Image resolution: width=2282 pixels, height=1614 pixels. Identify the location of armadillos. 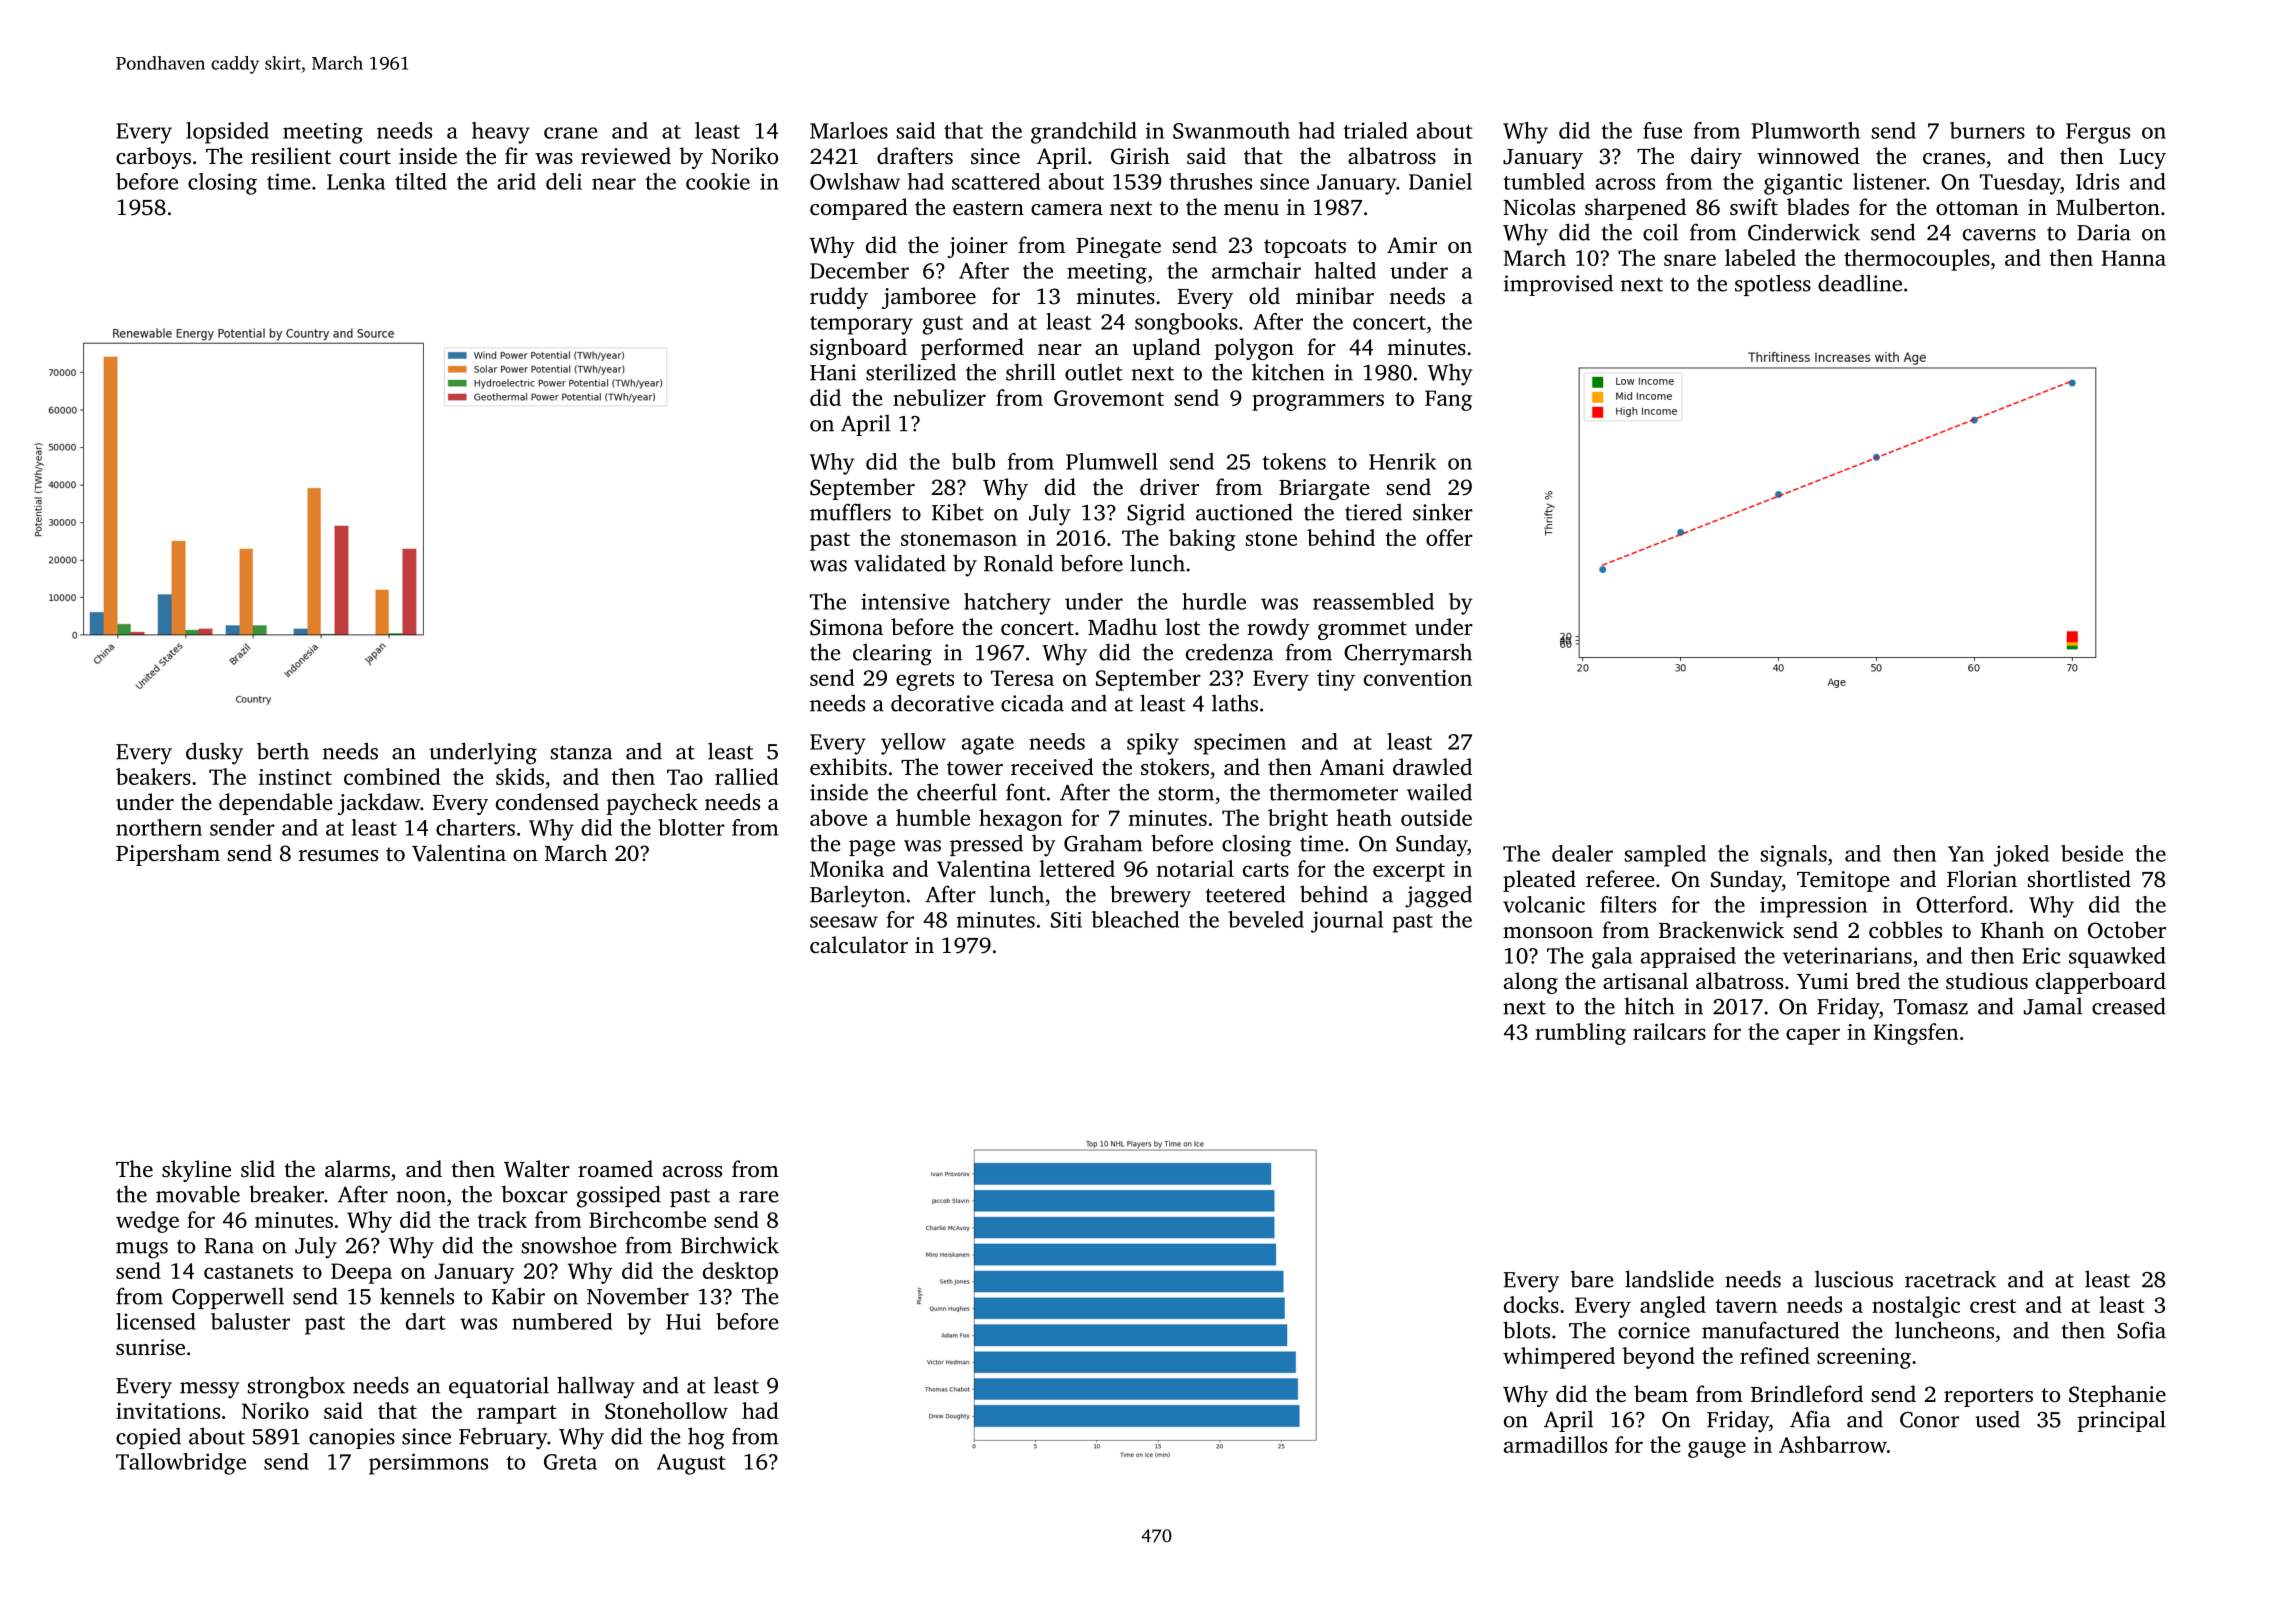
(1555, 1444).
